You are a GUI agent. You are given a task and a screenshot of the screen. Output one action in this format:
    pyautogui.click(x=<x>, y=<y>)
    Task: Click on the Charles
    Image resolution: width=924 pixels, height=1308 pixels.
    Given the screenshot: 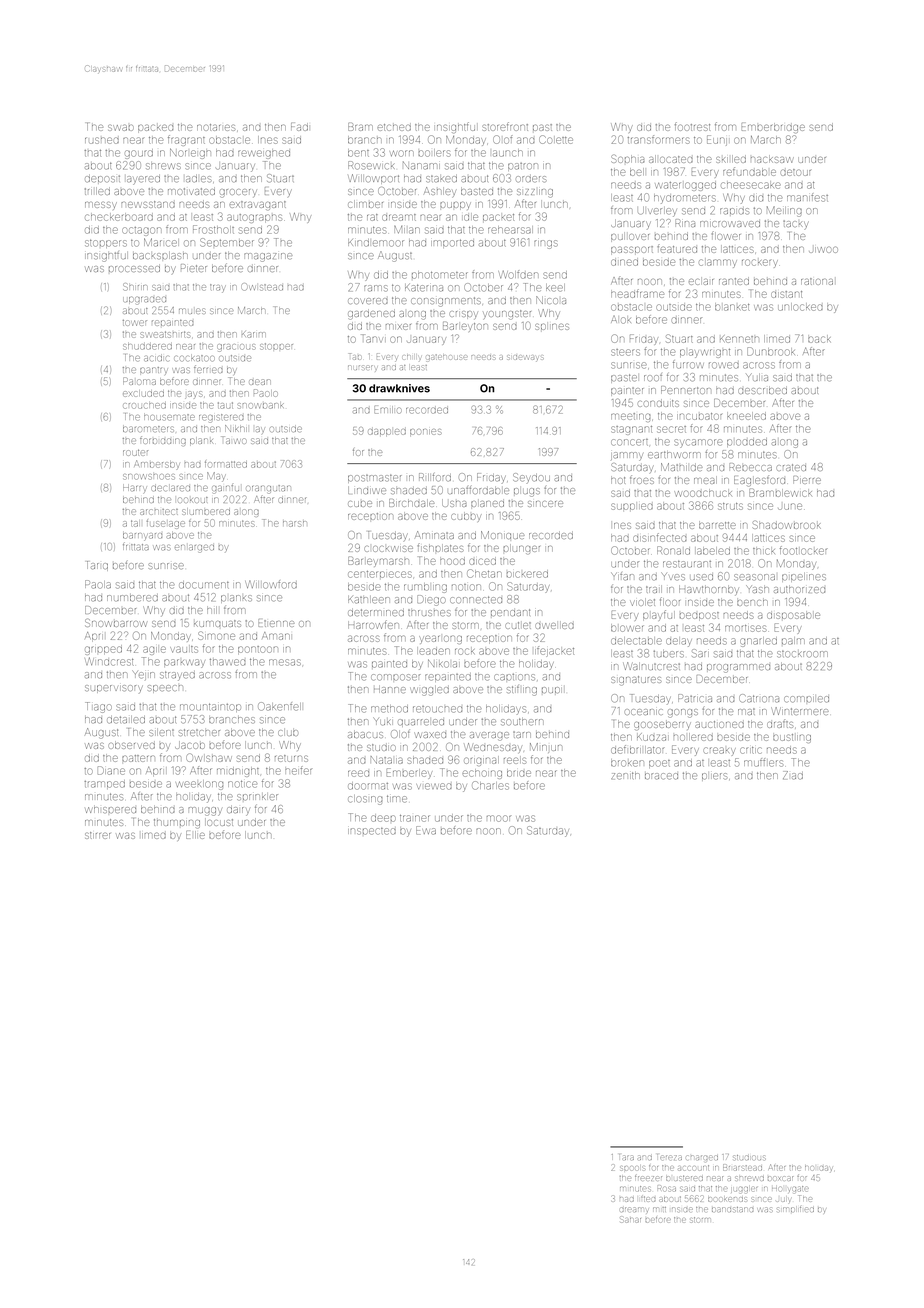 What is the action you would take?
    pyautogui.click(x=490, y=785)
